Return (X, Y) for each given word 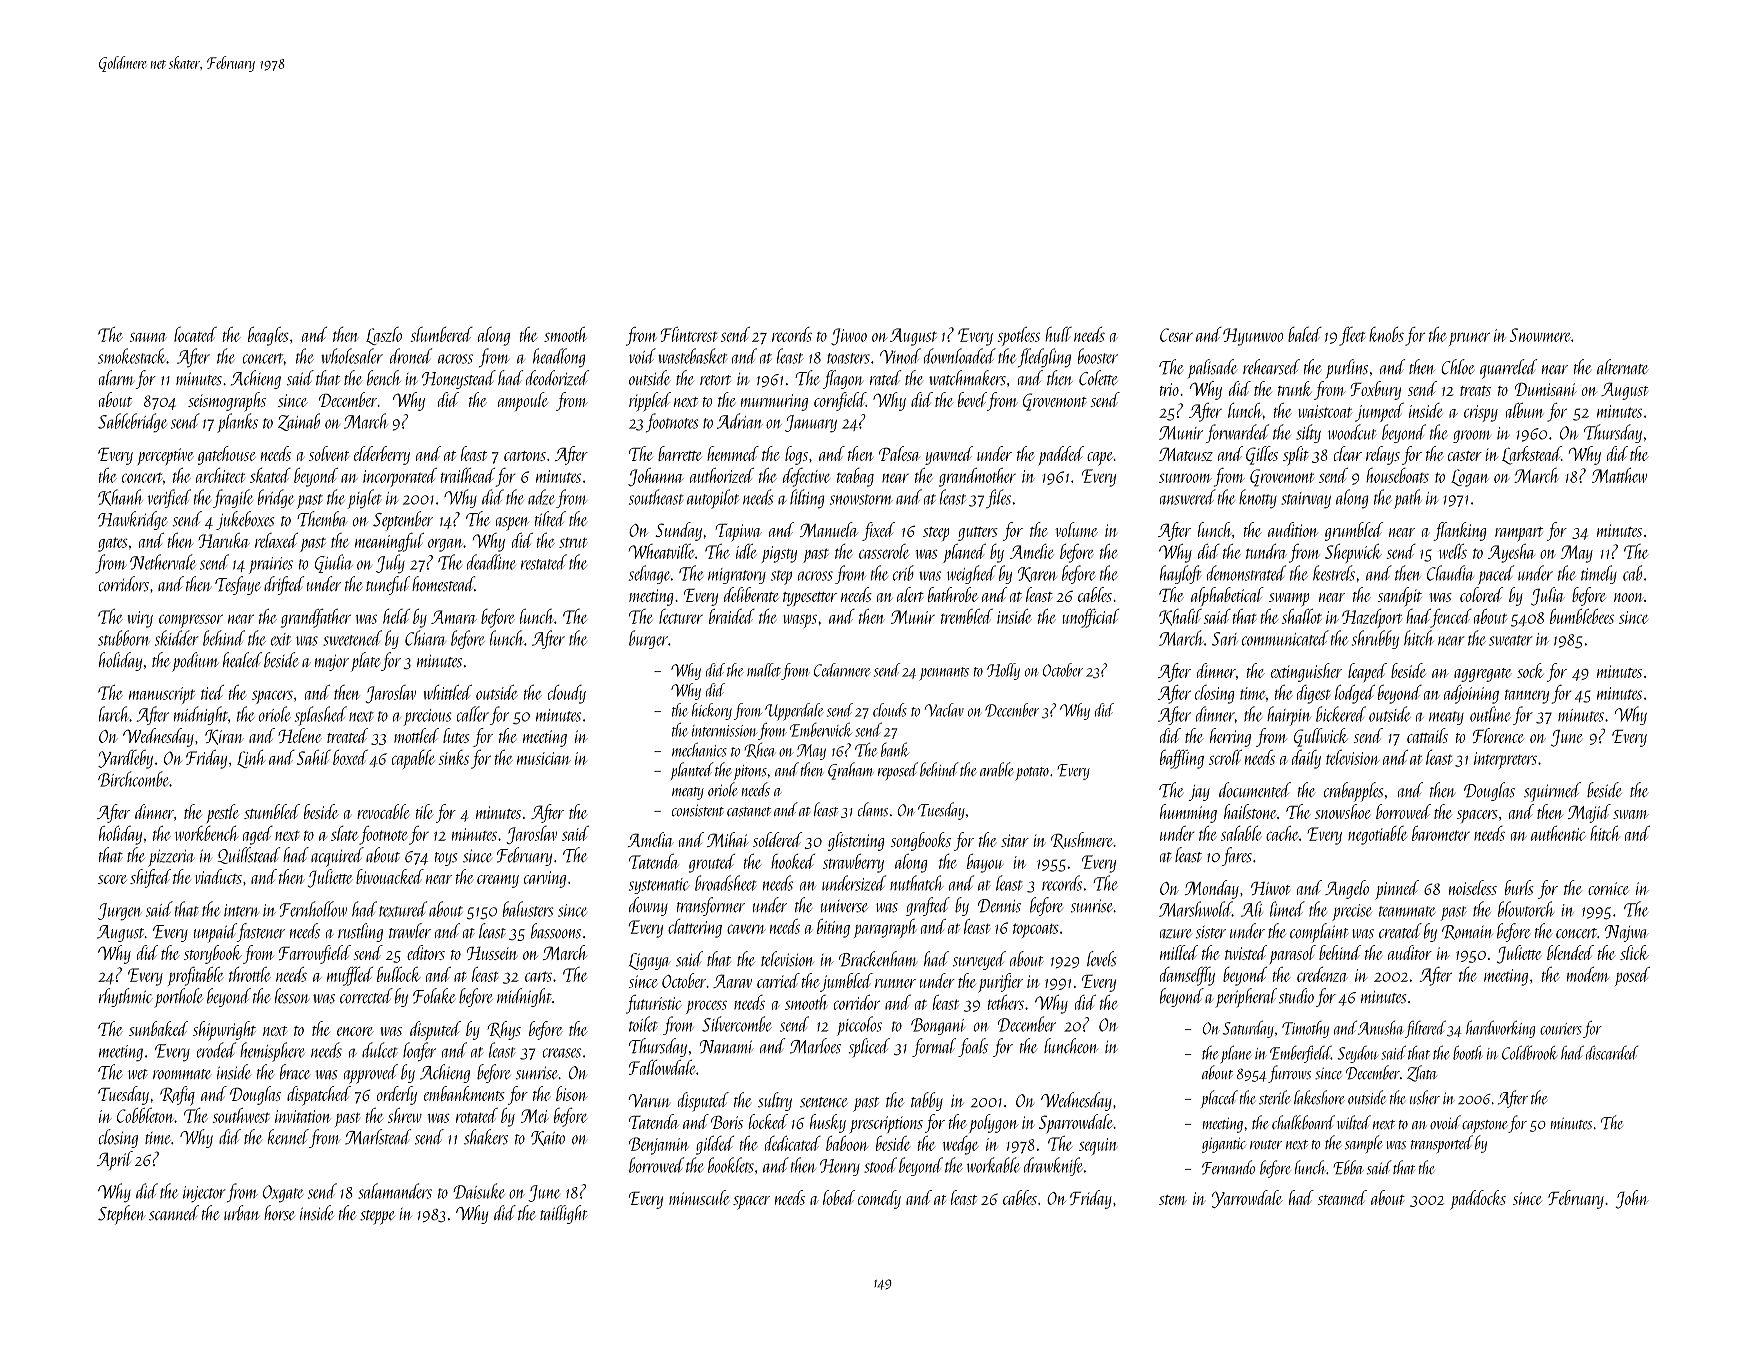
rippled (650, 402)
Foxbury (1376, 390)
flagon (842, 379)
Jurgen (119, 912)
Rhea (760, 750)
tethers (1006, 1002)
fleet (1352, 336)
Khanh (120, 497)
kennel (288, 1137)
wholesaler (352, 356)
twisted (1246, 952)
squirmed (1552, 792)
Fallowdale (662, 1067)
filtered (1425, 1029)
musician (544, 758)
